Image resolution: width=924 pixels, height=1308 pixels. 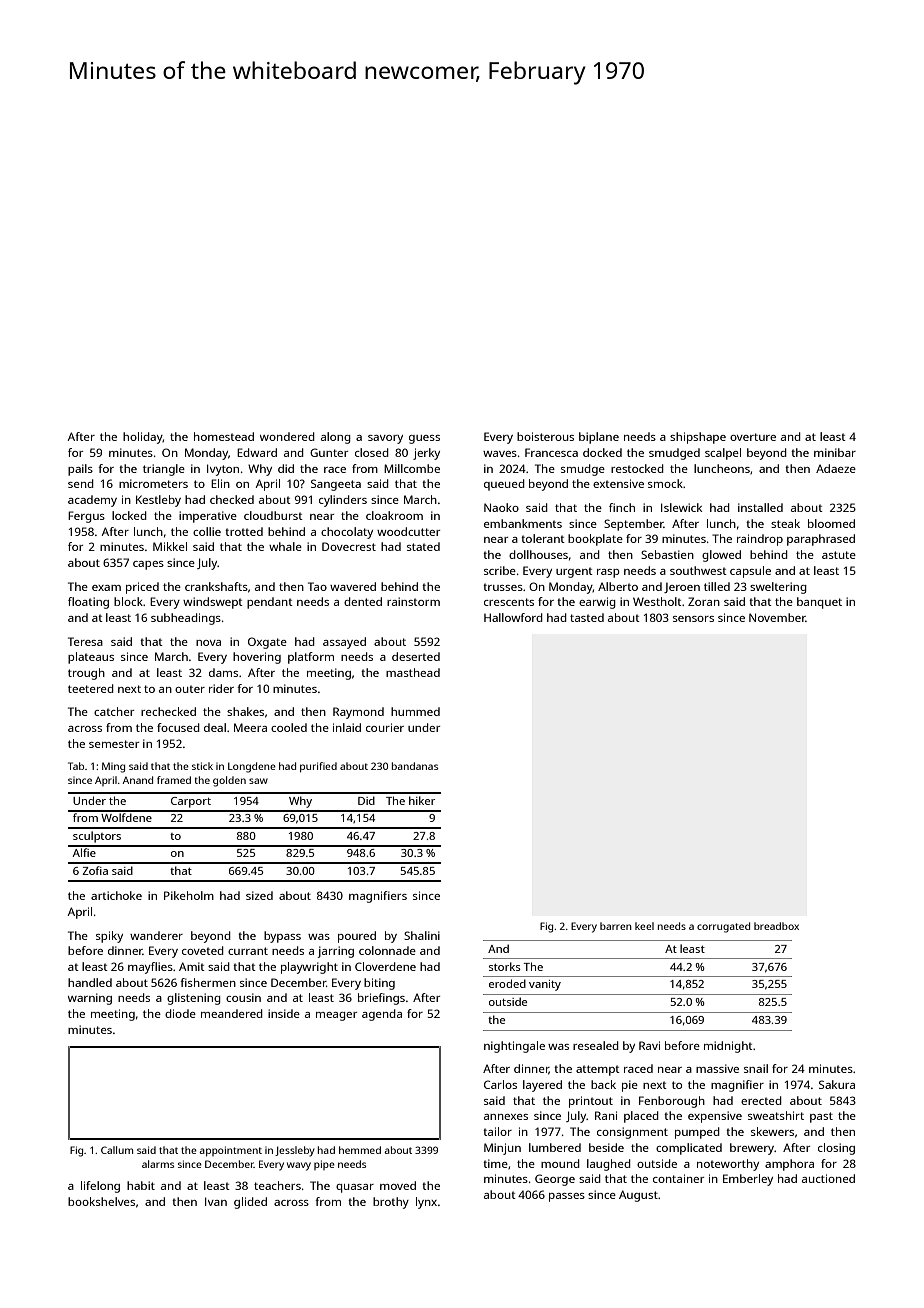 I want to click on Callum, so click(x=117, y=1150).
